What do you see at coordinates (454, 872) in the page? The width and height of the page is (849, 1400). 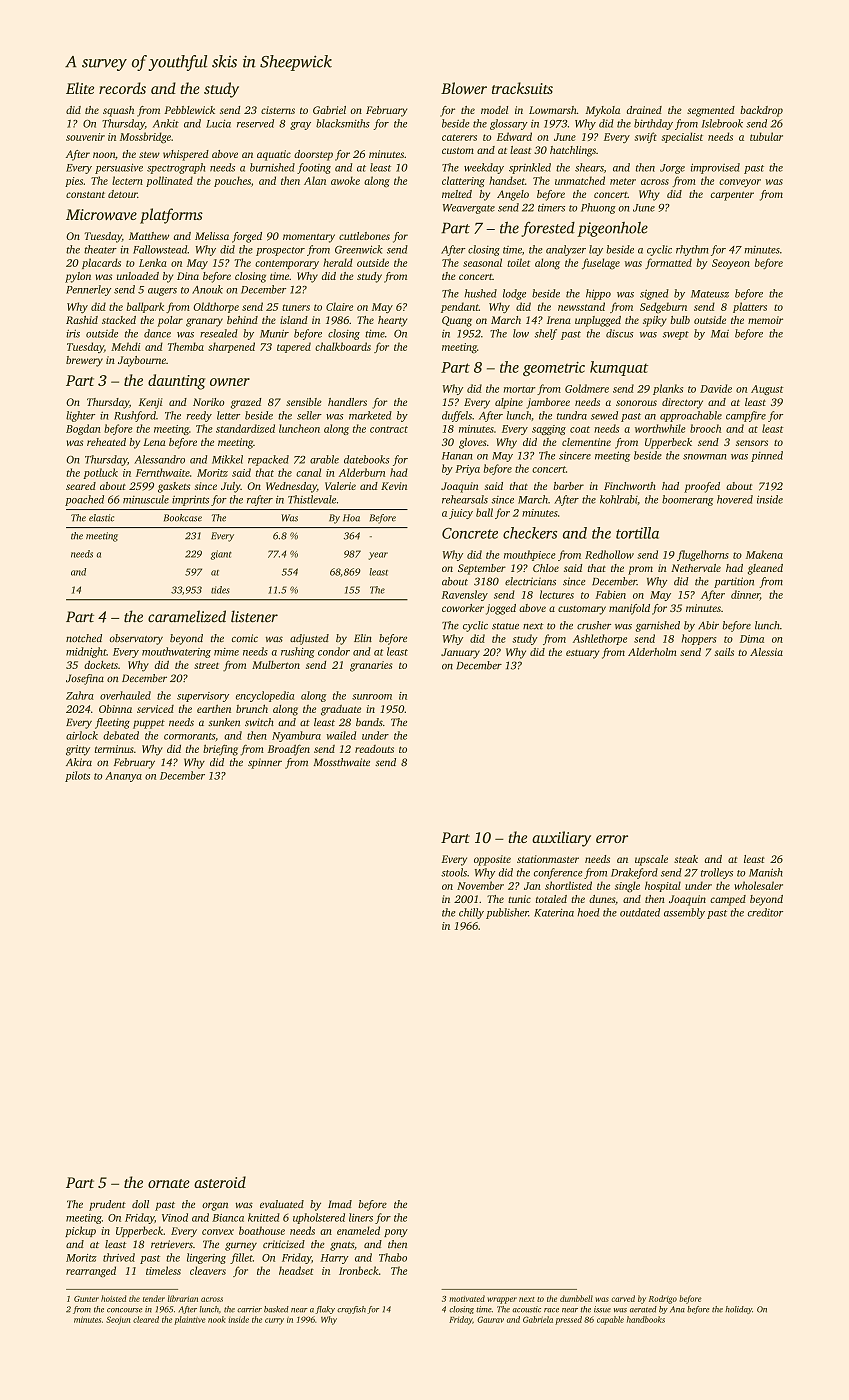 I see `stools` at bounding box center [454, 872].
